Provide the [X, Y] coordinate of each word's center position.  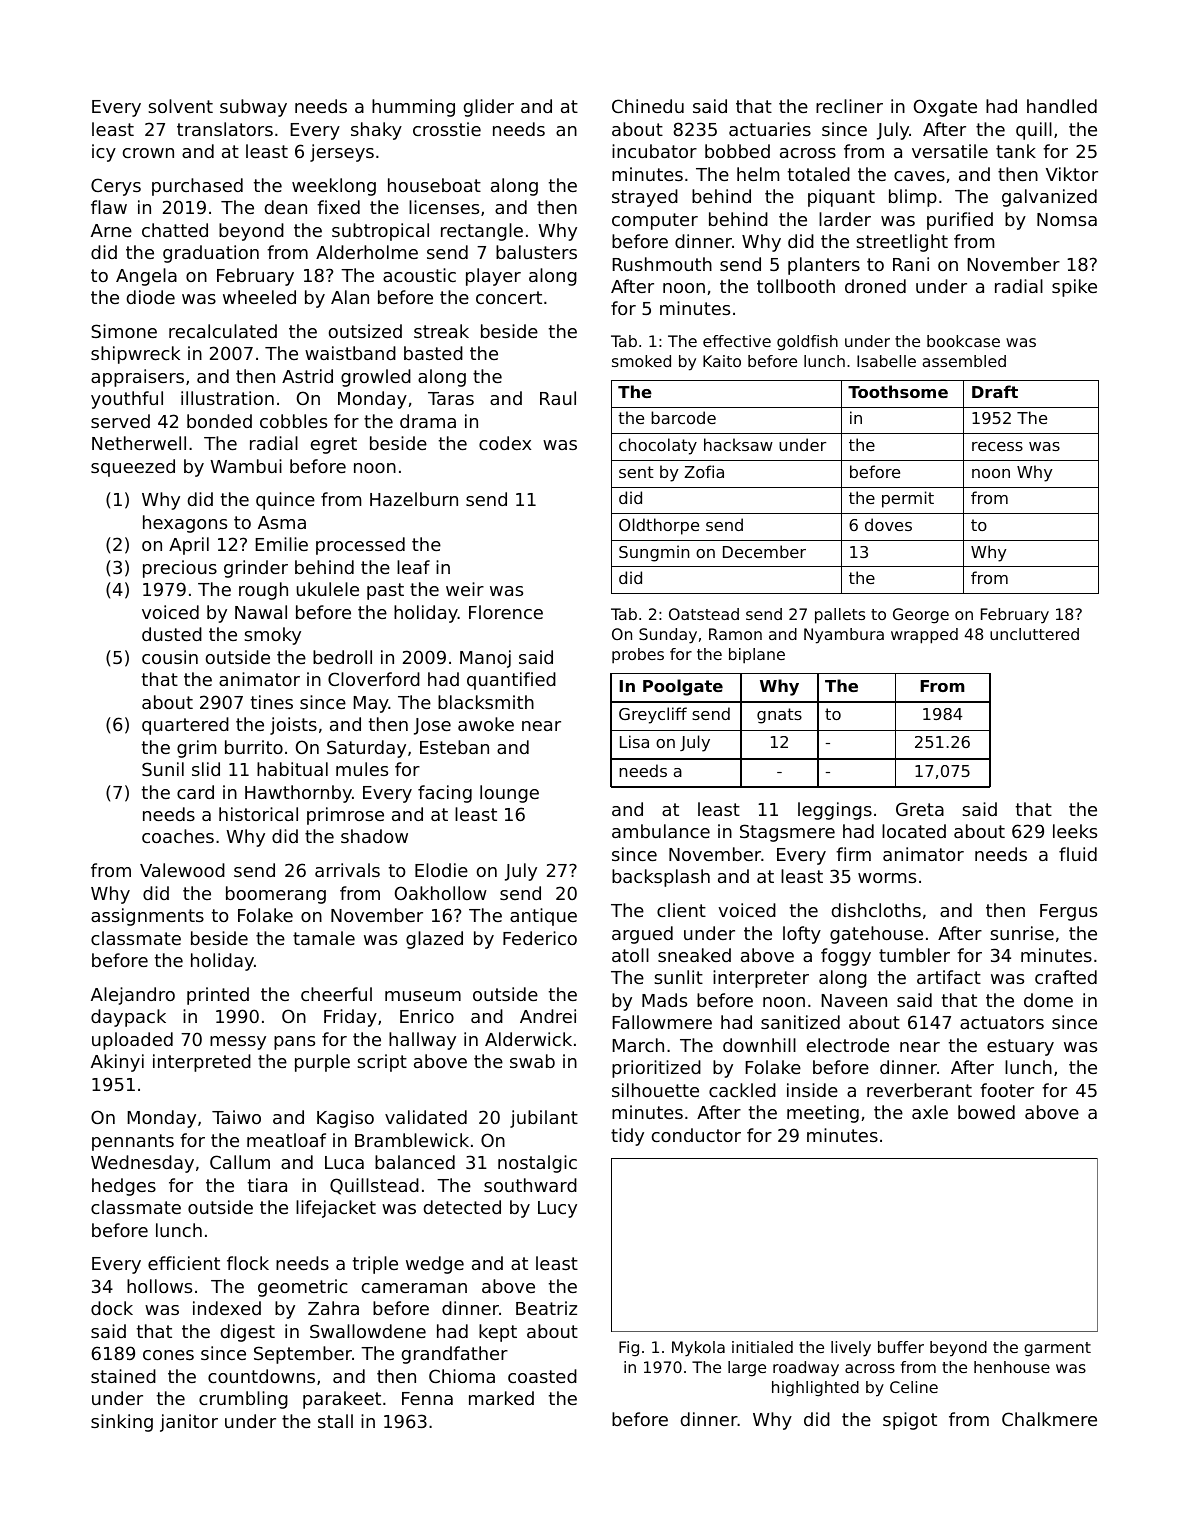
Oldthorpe [659, 526]
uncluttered [1034, 634]
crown [148, 153]
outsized [365, 331]
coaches [178, 836]
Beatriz [546, 1308]
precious [180, 569]
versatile [950, 151]
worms [887, 878]
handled [1062, 106]
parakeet [342, 1400]
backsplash [661, 878]
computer [655, 221]
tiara [267, 1185]
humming [413, 108]
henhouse [1012, 1367]
